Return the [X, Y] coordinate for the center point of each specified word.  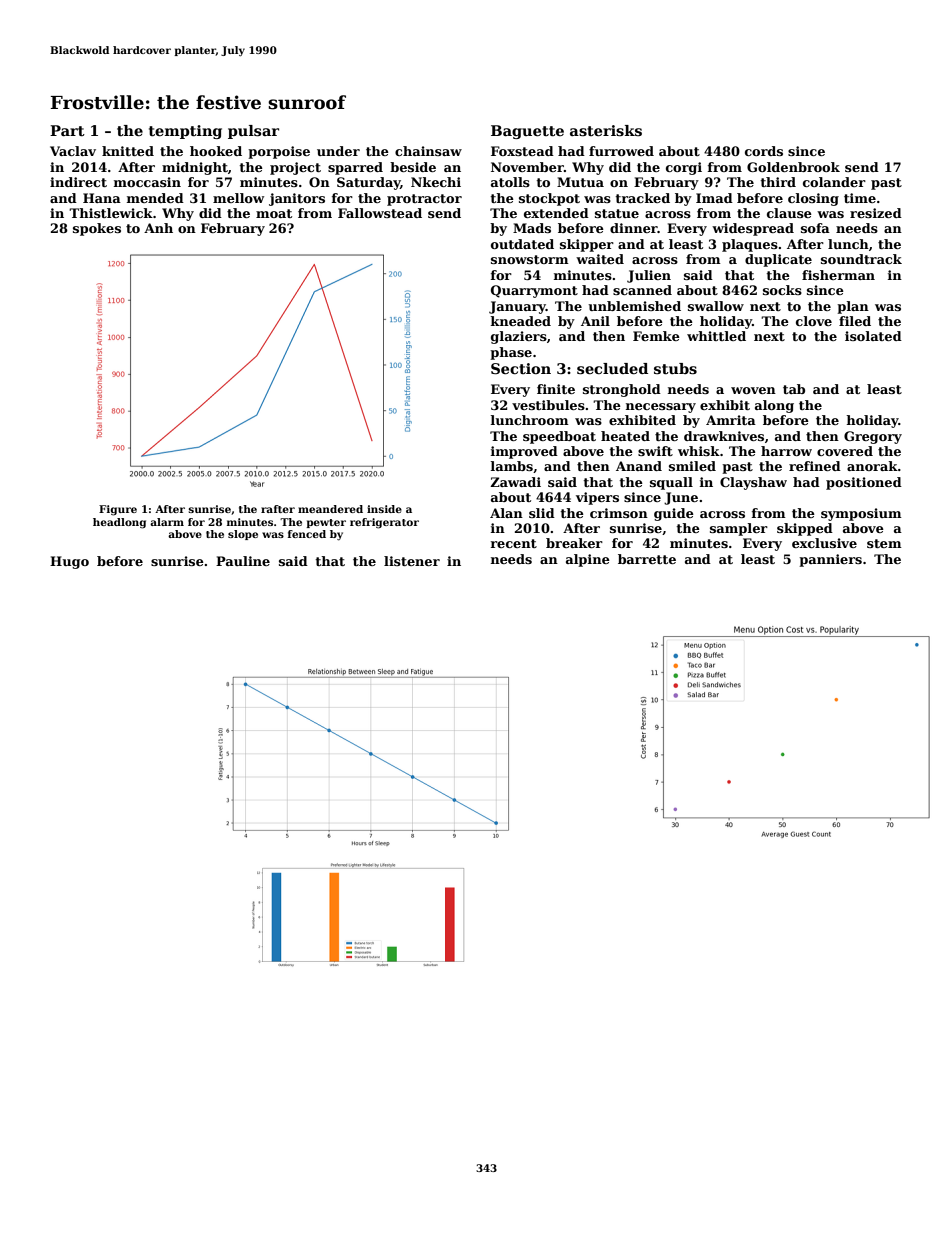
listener [412, 561]
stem [884, 543]
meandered [330, 509]
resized [876, 213]
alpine [588, 560]
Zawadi [515, 482]
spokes [97, 229]
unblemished [634, 306]
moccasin [147, 182]
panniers [830, 560]
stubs [675, 368]
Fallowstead [380, 213]
